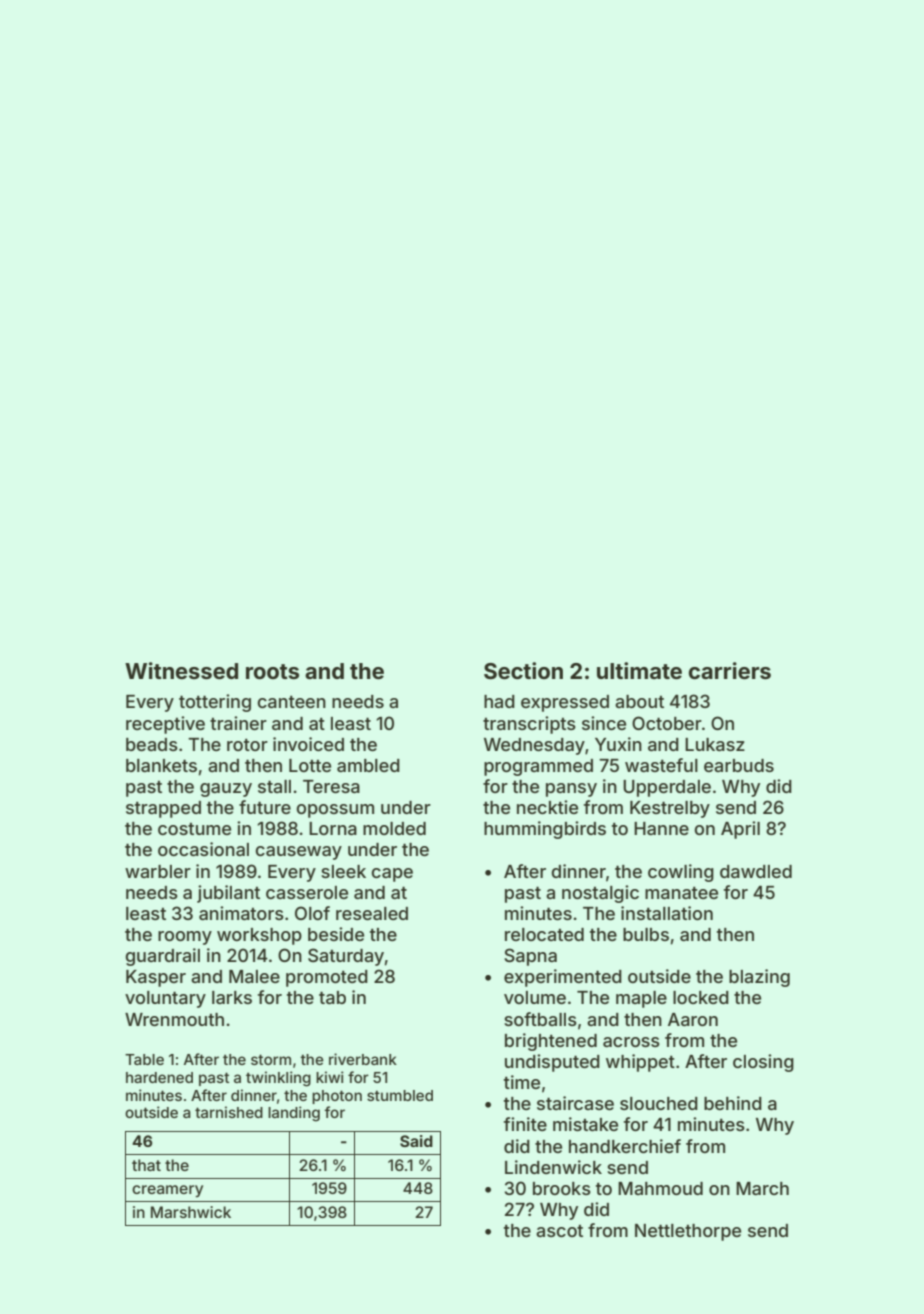  I want to click on roomy, so click(185, 938).
